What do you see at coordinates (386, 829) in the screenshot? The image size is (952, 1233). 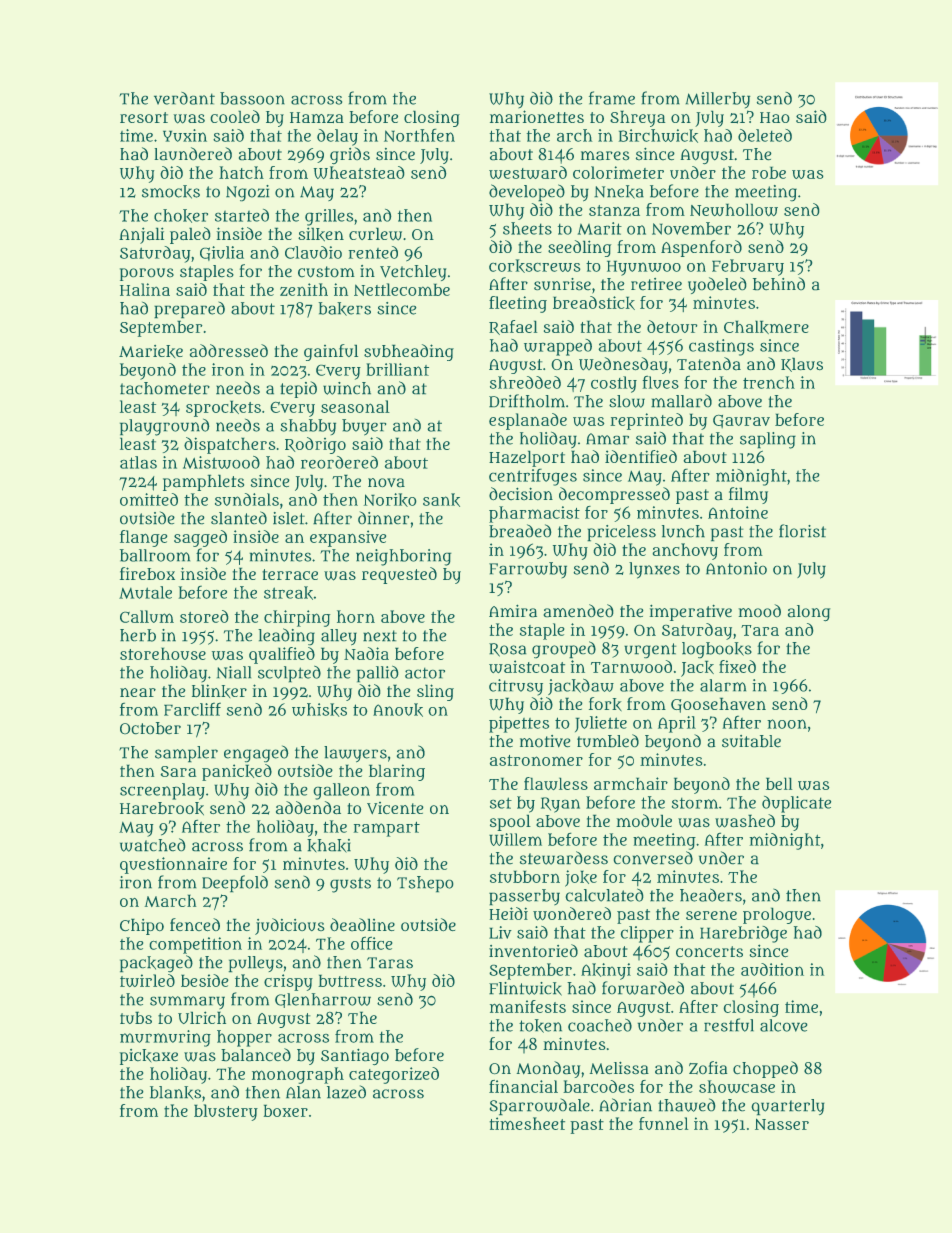 I see `rampart` at bounding box center [386, 829].
